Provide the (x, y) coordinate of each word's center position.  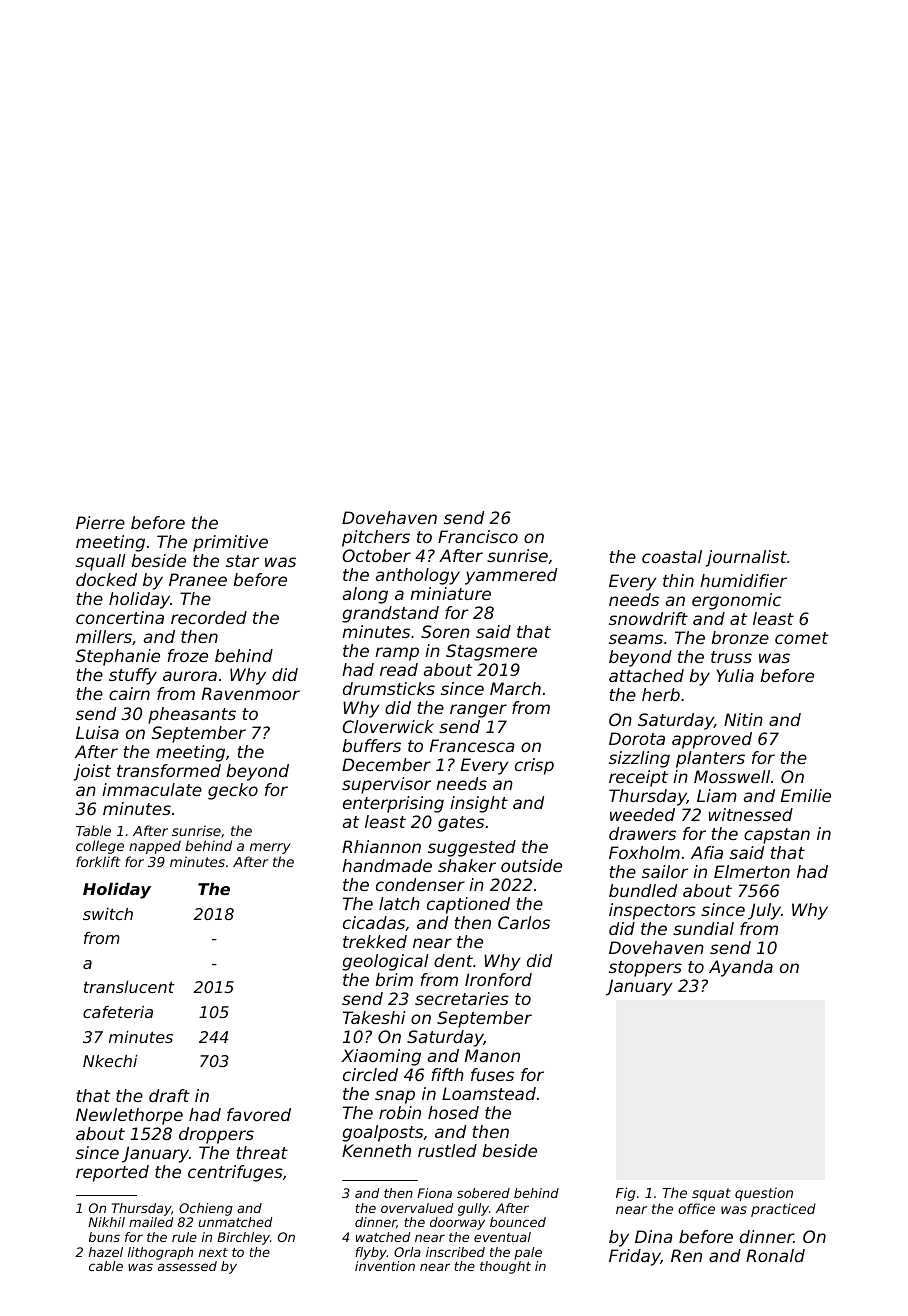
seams (636, 639)
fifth (448, 1074)
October (376, 555)
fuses (492, 1074)
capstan (777, 836)
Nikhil (106, 1222)
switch (108, 913)
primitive (230, 543)
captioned (468, 905)
